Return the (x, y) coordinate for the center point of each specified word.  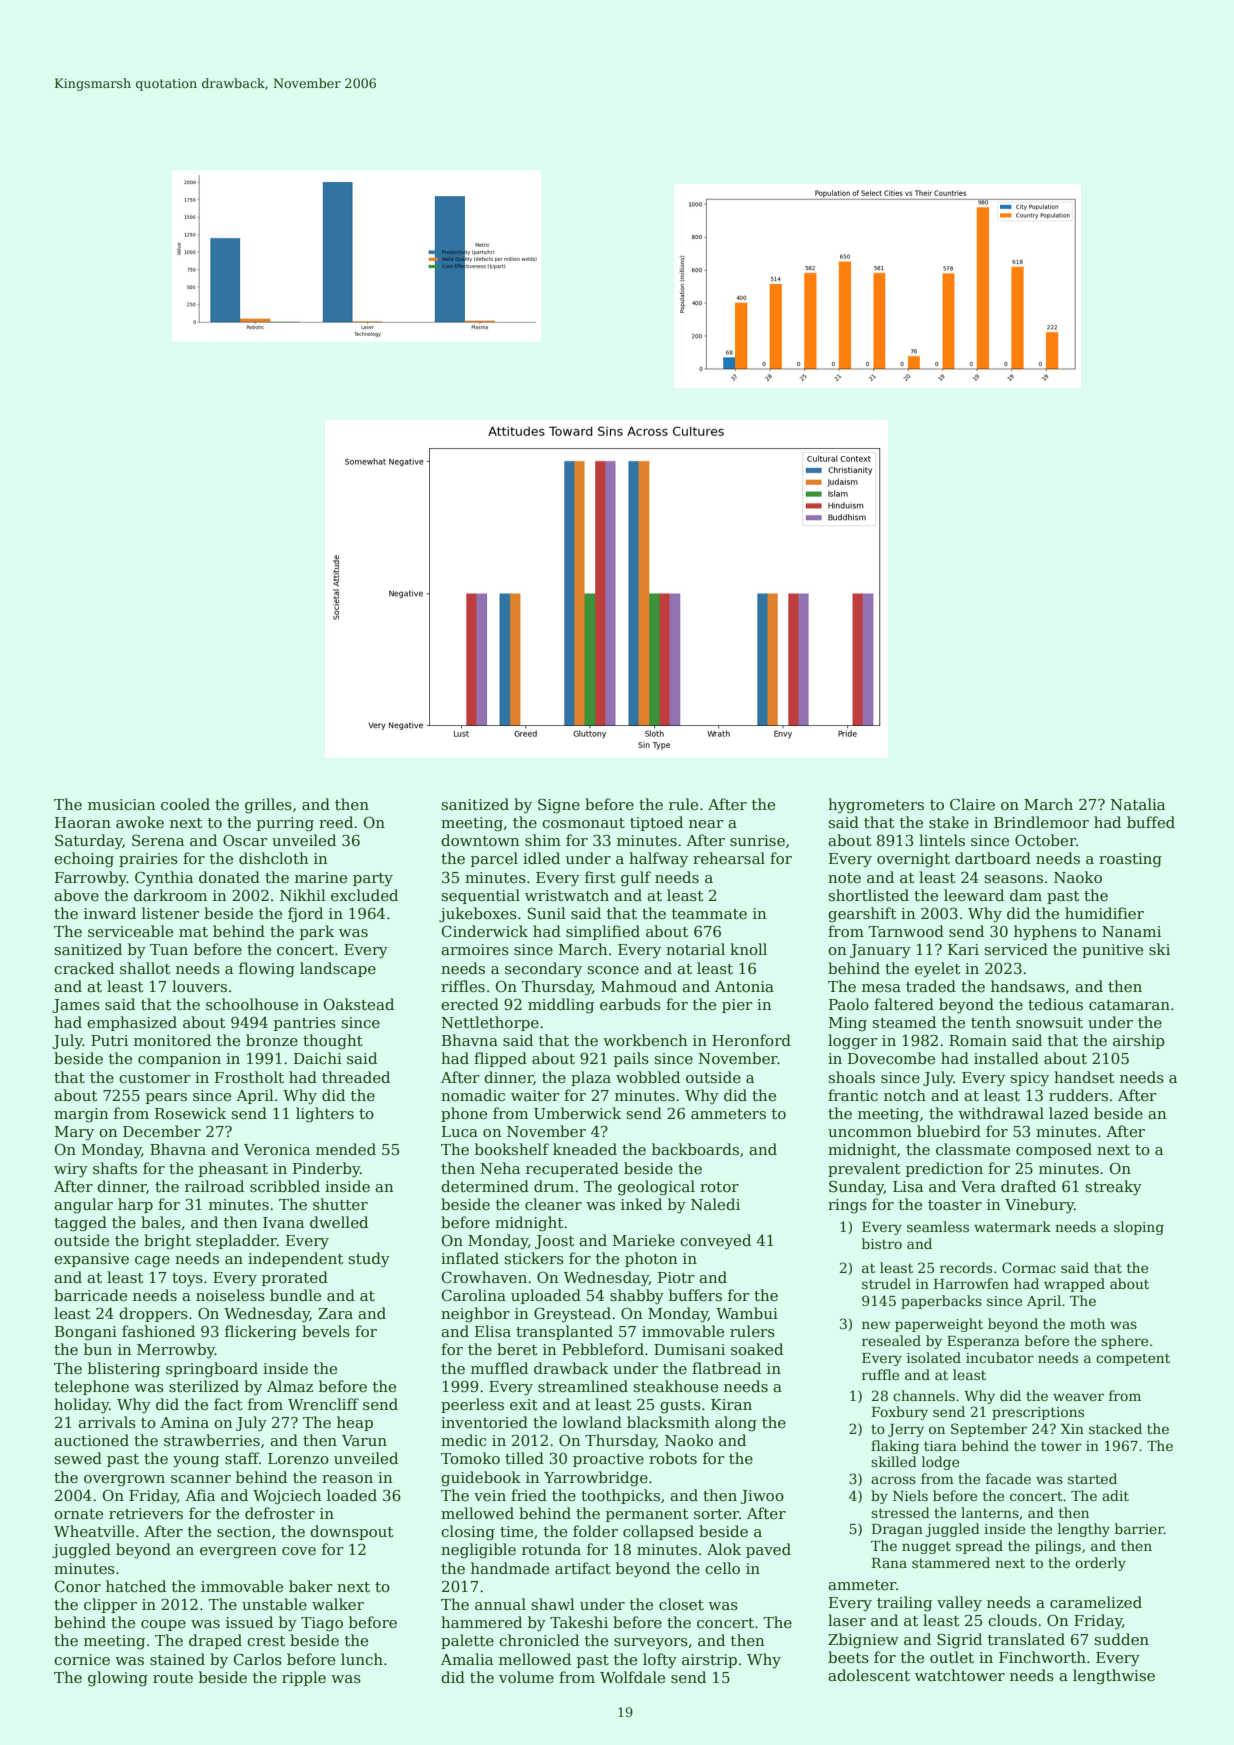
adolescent (869, 1675)
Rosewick (190, 1113)
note (844, 878)
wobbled (648, 1077)
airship (1139, 1041)
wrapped (1074, 1285)
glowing (118, 1679)
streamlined (583, 1386)
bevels (326, 1331)
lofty (660, 1661)
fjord (305, 915)
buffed (1151, 822)
